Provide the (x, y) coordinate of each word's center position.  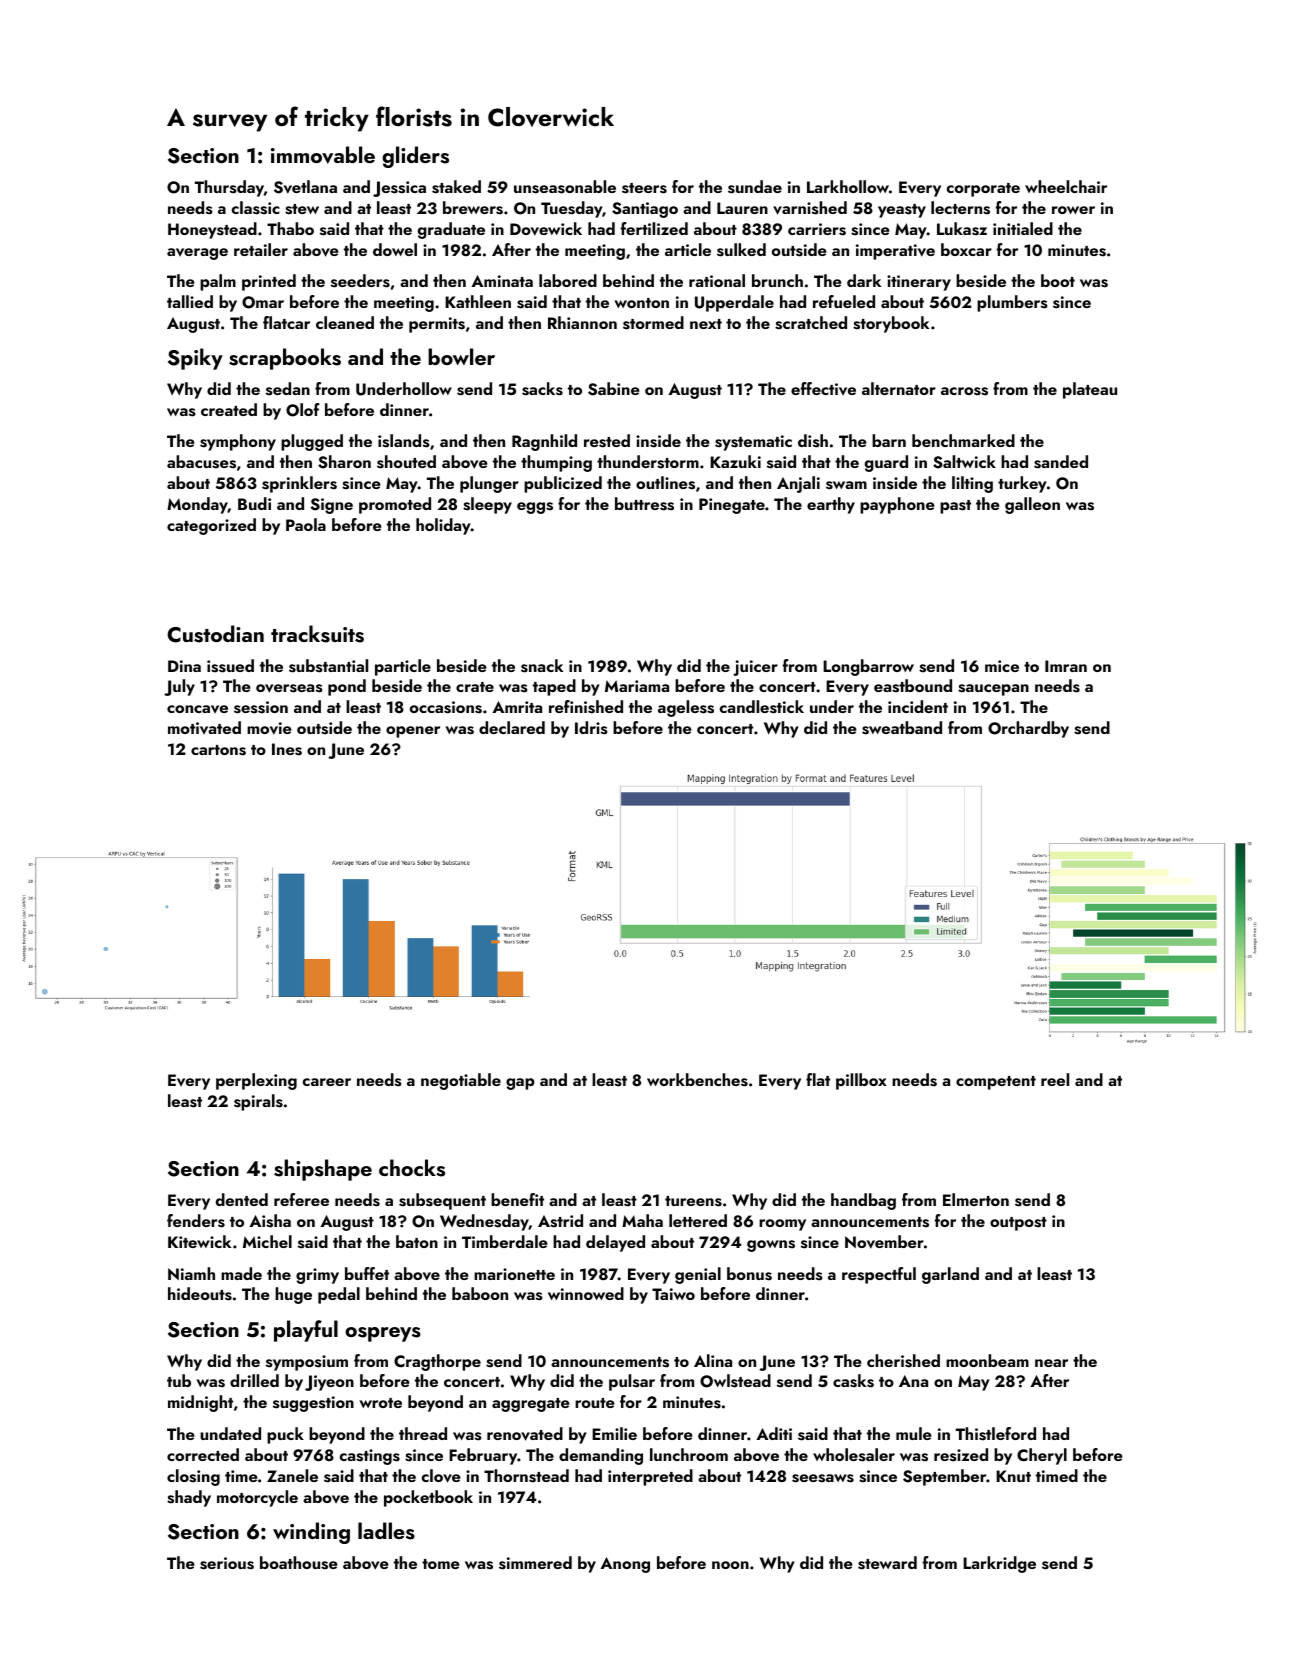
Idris (591, 728)
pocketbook (428, 1498)
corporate (983, 190)
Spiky (195, 359)
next (706, 324)
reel (1055, 1079)
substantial (328, 666)
